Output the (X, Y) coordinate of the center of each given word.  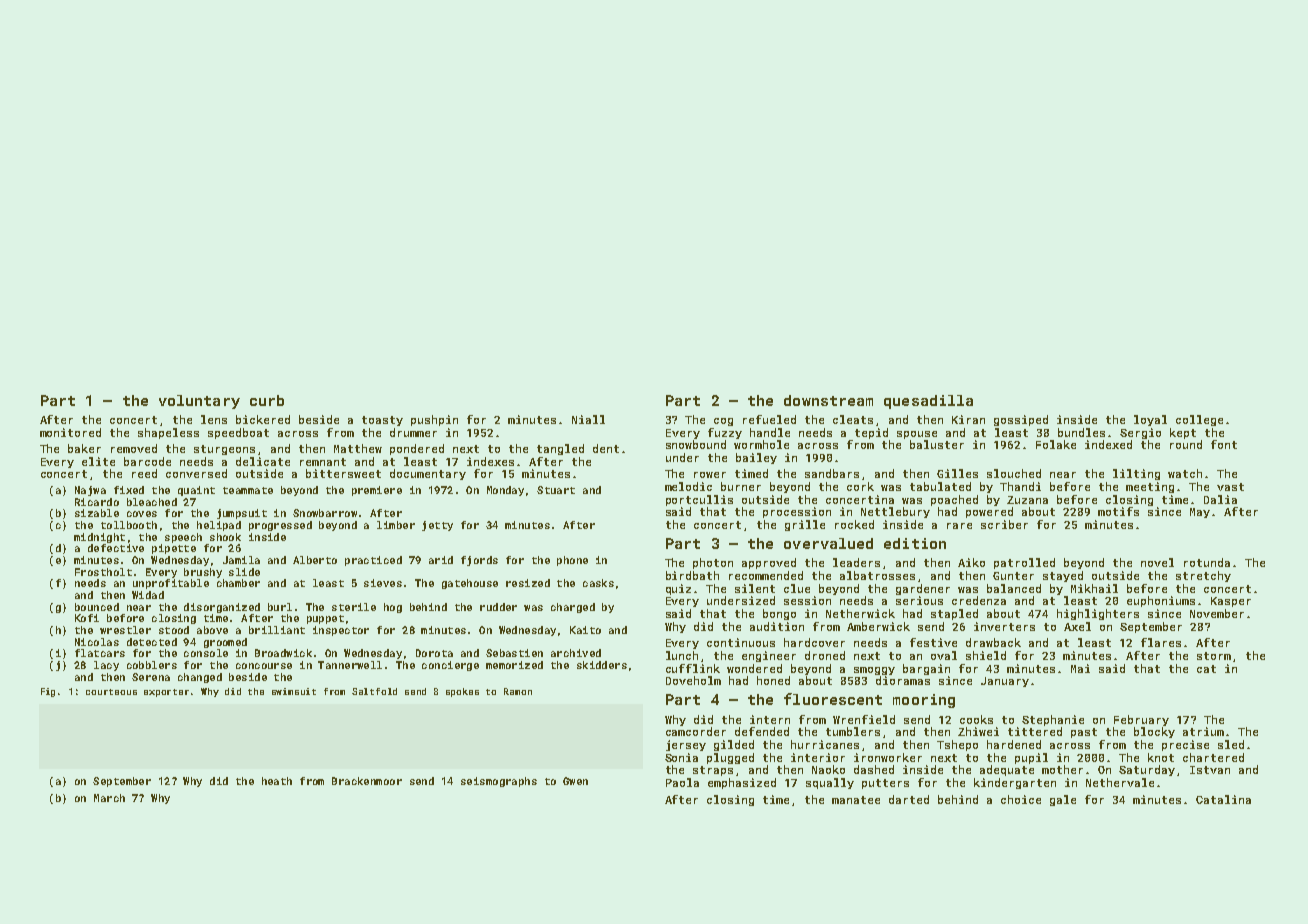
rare (959, 526)
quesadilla (928, 402)
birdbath (692, 575)
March (109, 798)
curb (267, 400)
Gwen (575, 781)
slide (244, 572)
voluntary (199, 402)
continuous (741, 642)
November (1217, 613)
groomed (225, 643)
